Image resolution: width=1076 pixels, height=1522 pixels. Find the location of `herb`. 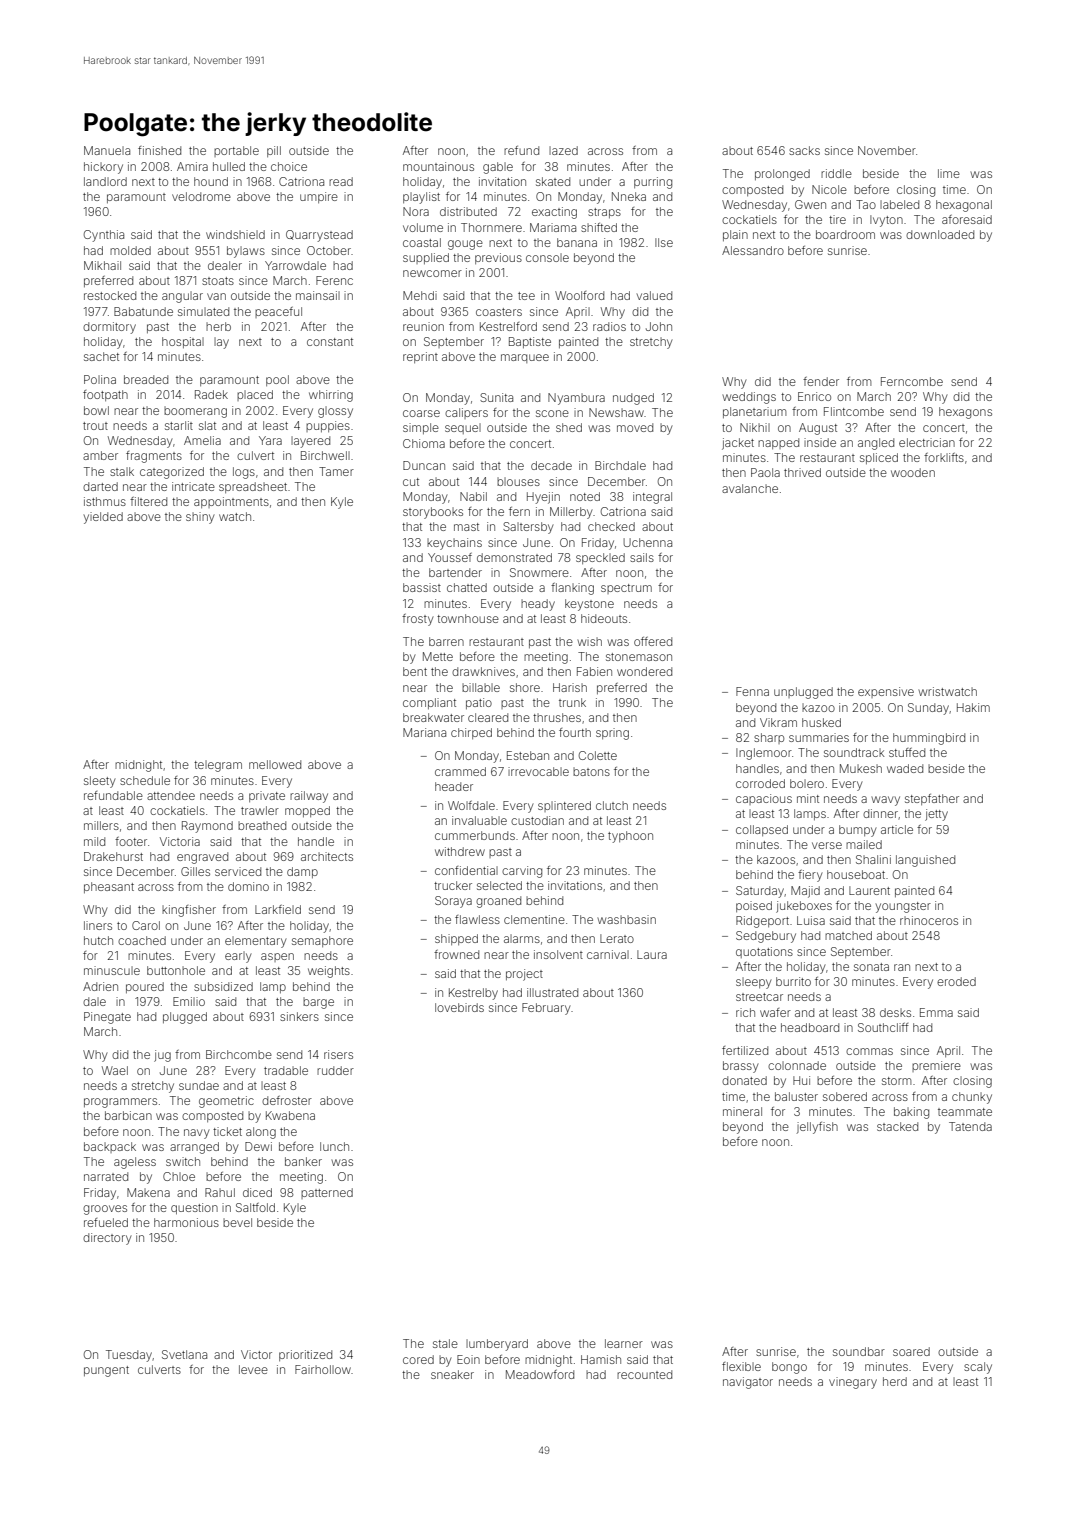

herb is located at coordinates (218, 326).
